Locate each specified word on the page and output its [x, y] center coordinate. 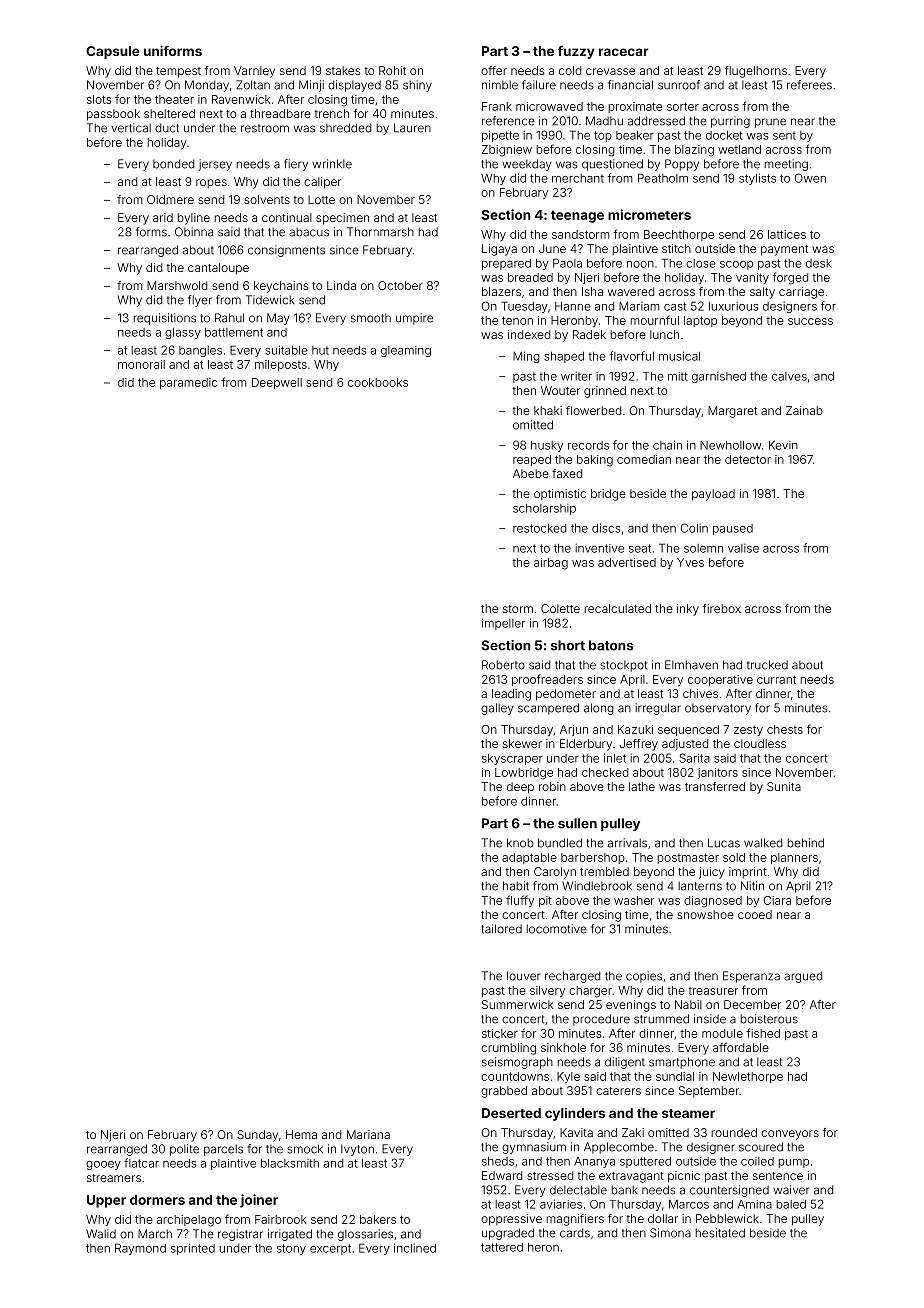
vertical [131, 128]
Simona [670, 1233]
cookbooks [378, 382]
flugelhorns [756, 72]
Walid [101, 1234]
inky [688, 610]
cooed [755, 914]
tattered [502, 1247]
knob [520, 843]
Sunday [257, 1136]
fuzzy [576, 52]
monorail [141, 364]
